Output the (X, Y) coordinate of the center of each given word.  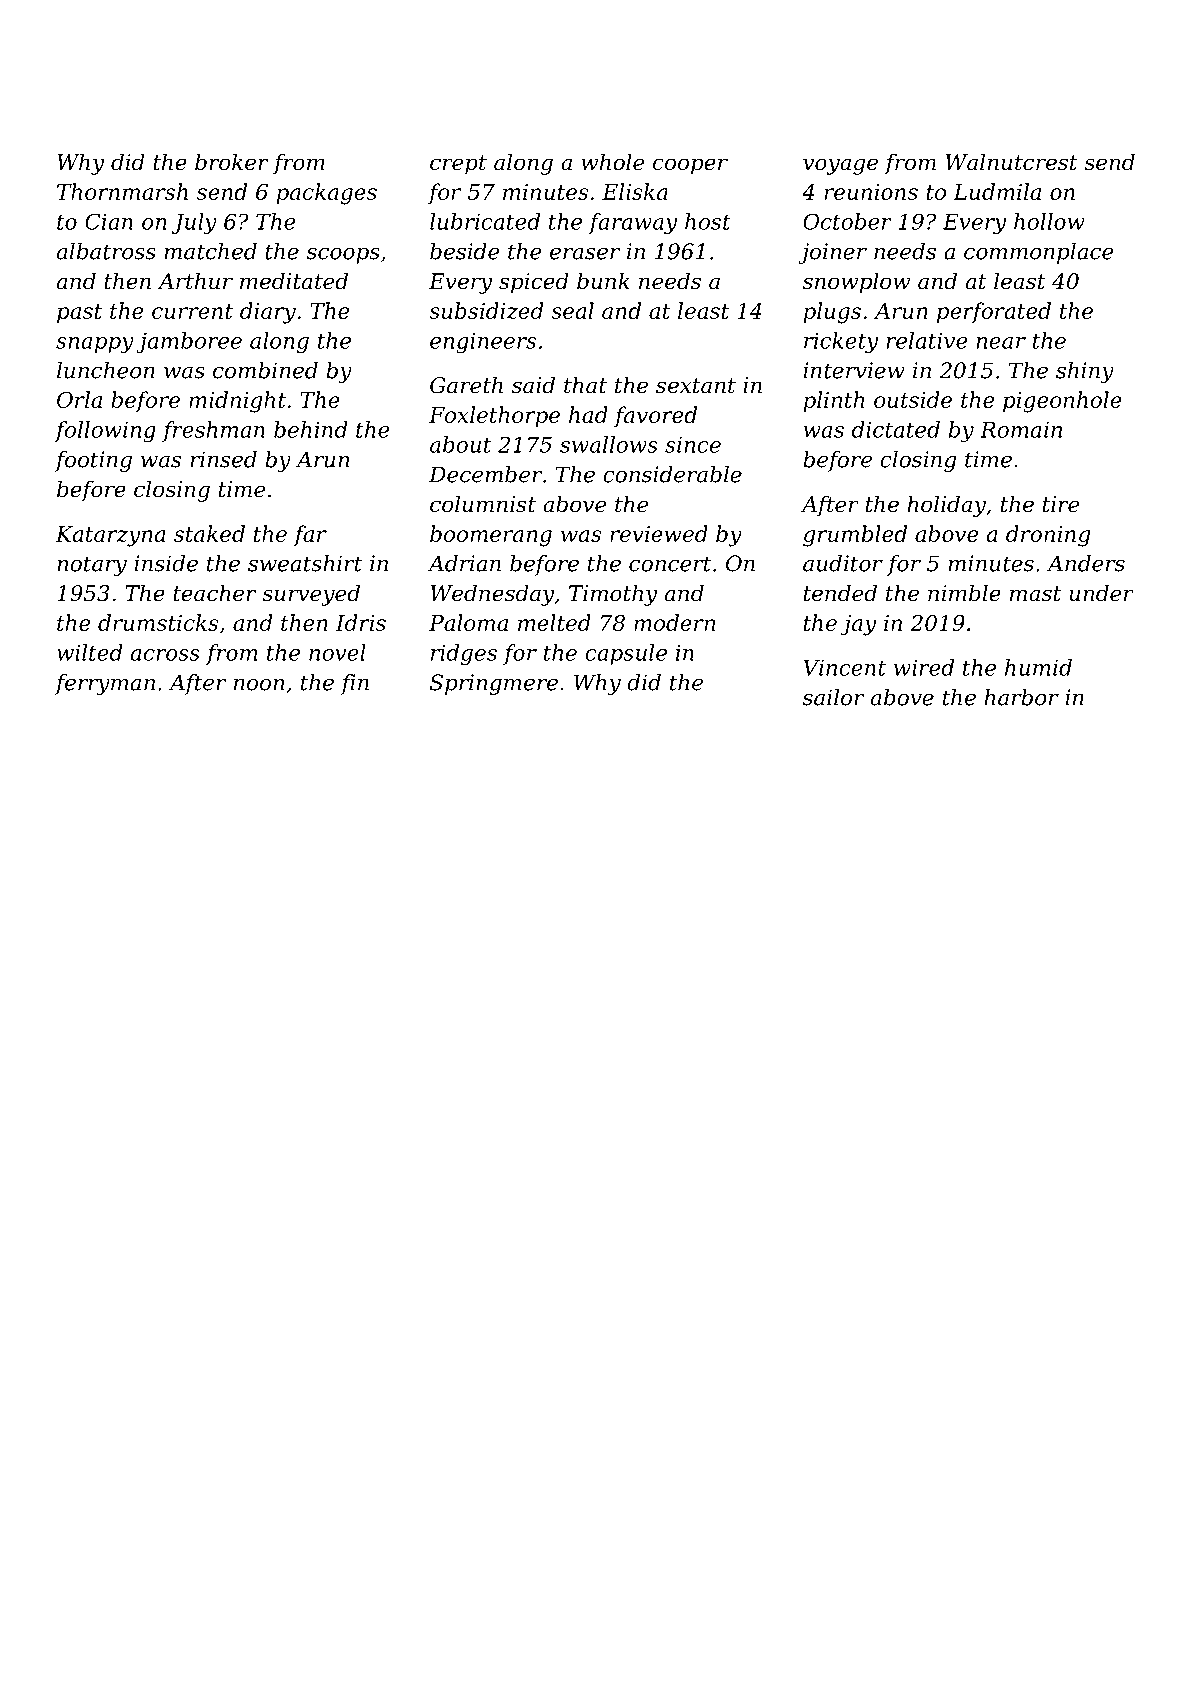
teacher (214, 593)
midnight (237, 402)
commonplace (1039, 253)
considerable (672, 474)
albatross (106, 251)
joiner (832, 253)
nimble (964, 593)
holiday (946, 506)
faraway (632, 224)
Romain (1021, 429)
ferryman (105, 684)
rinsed (223, 459)
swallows (609, 444)
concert (670, 564)
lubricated (485, 221)
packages (326, 194)
